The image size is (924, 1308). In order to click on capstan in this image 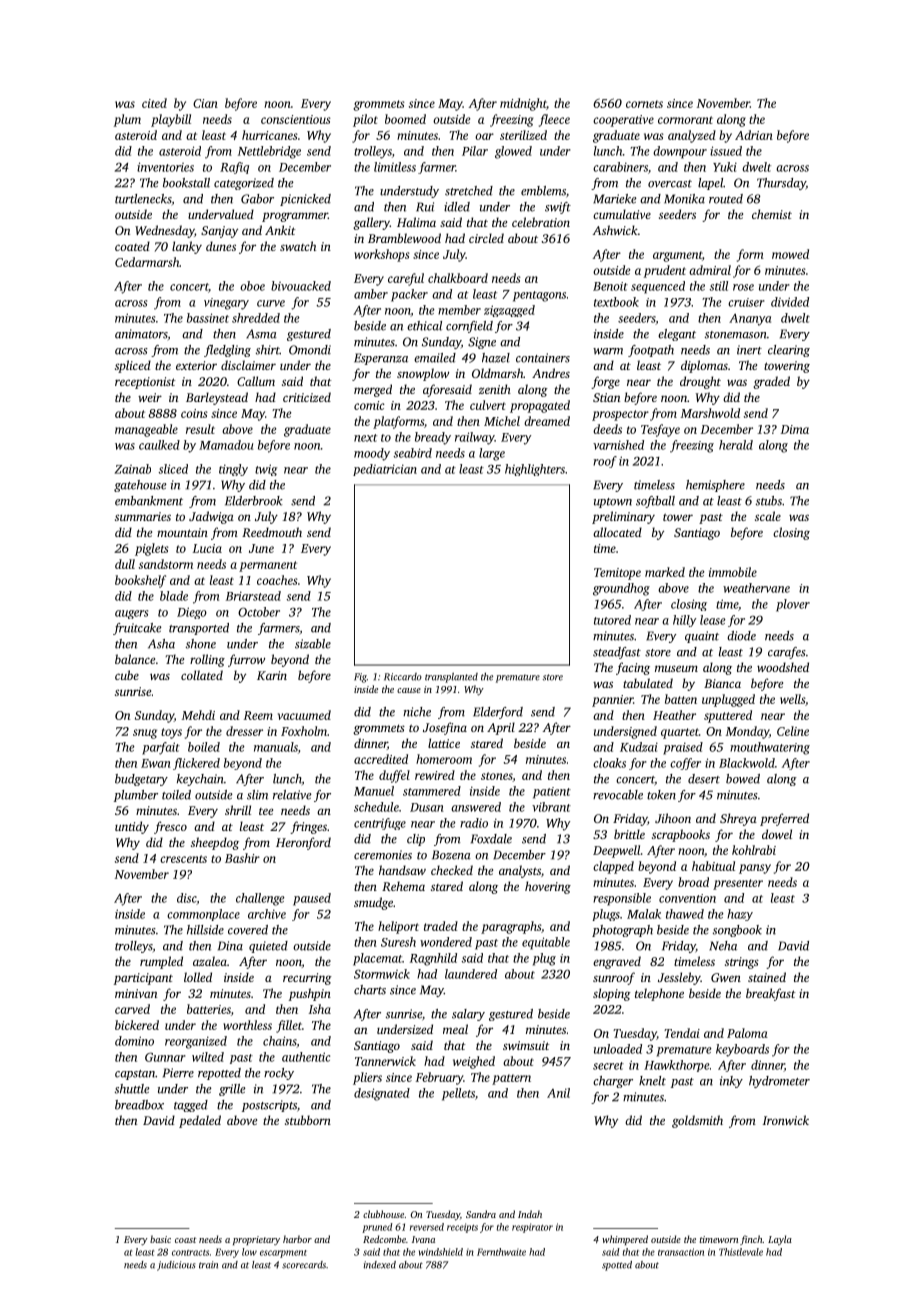, I will do `click(135, 1075)`.
